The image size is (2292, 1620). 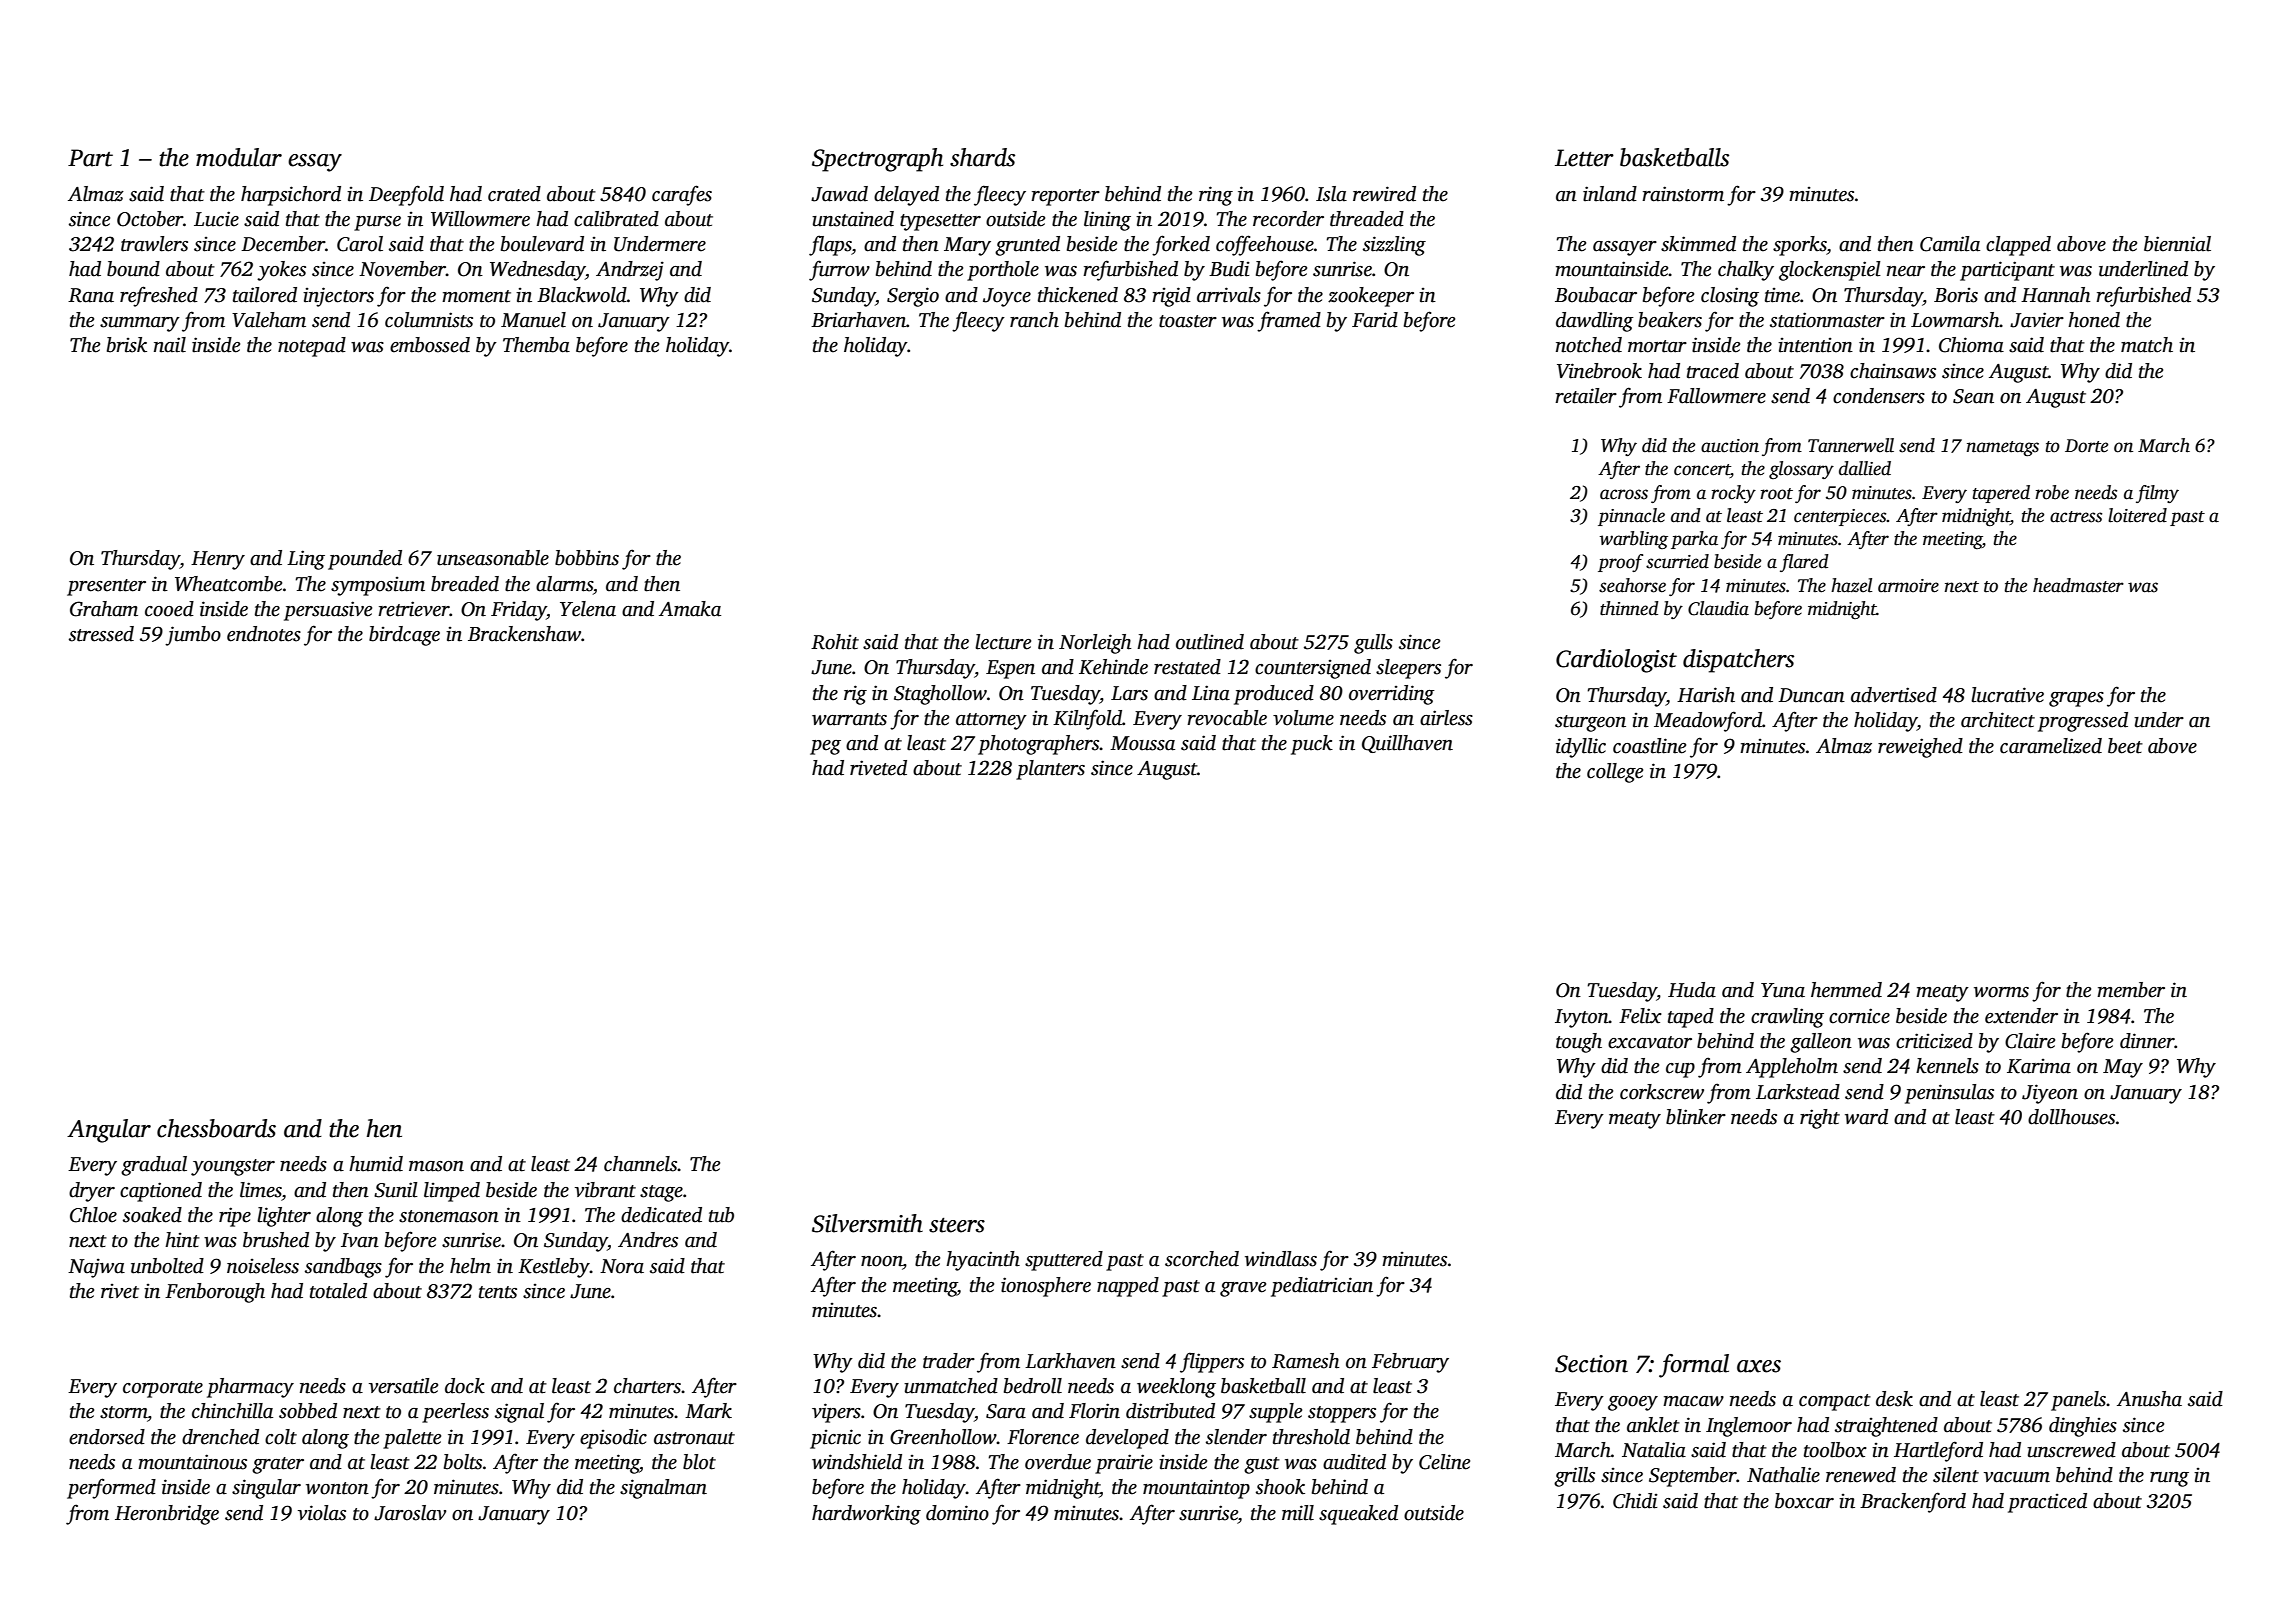 What do you see at coordinates (106, 587) in the screenshot?
I see `presenter` at bounding box center [106, 587].
